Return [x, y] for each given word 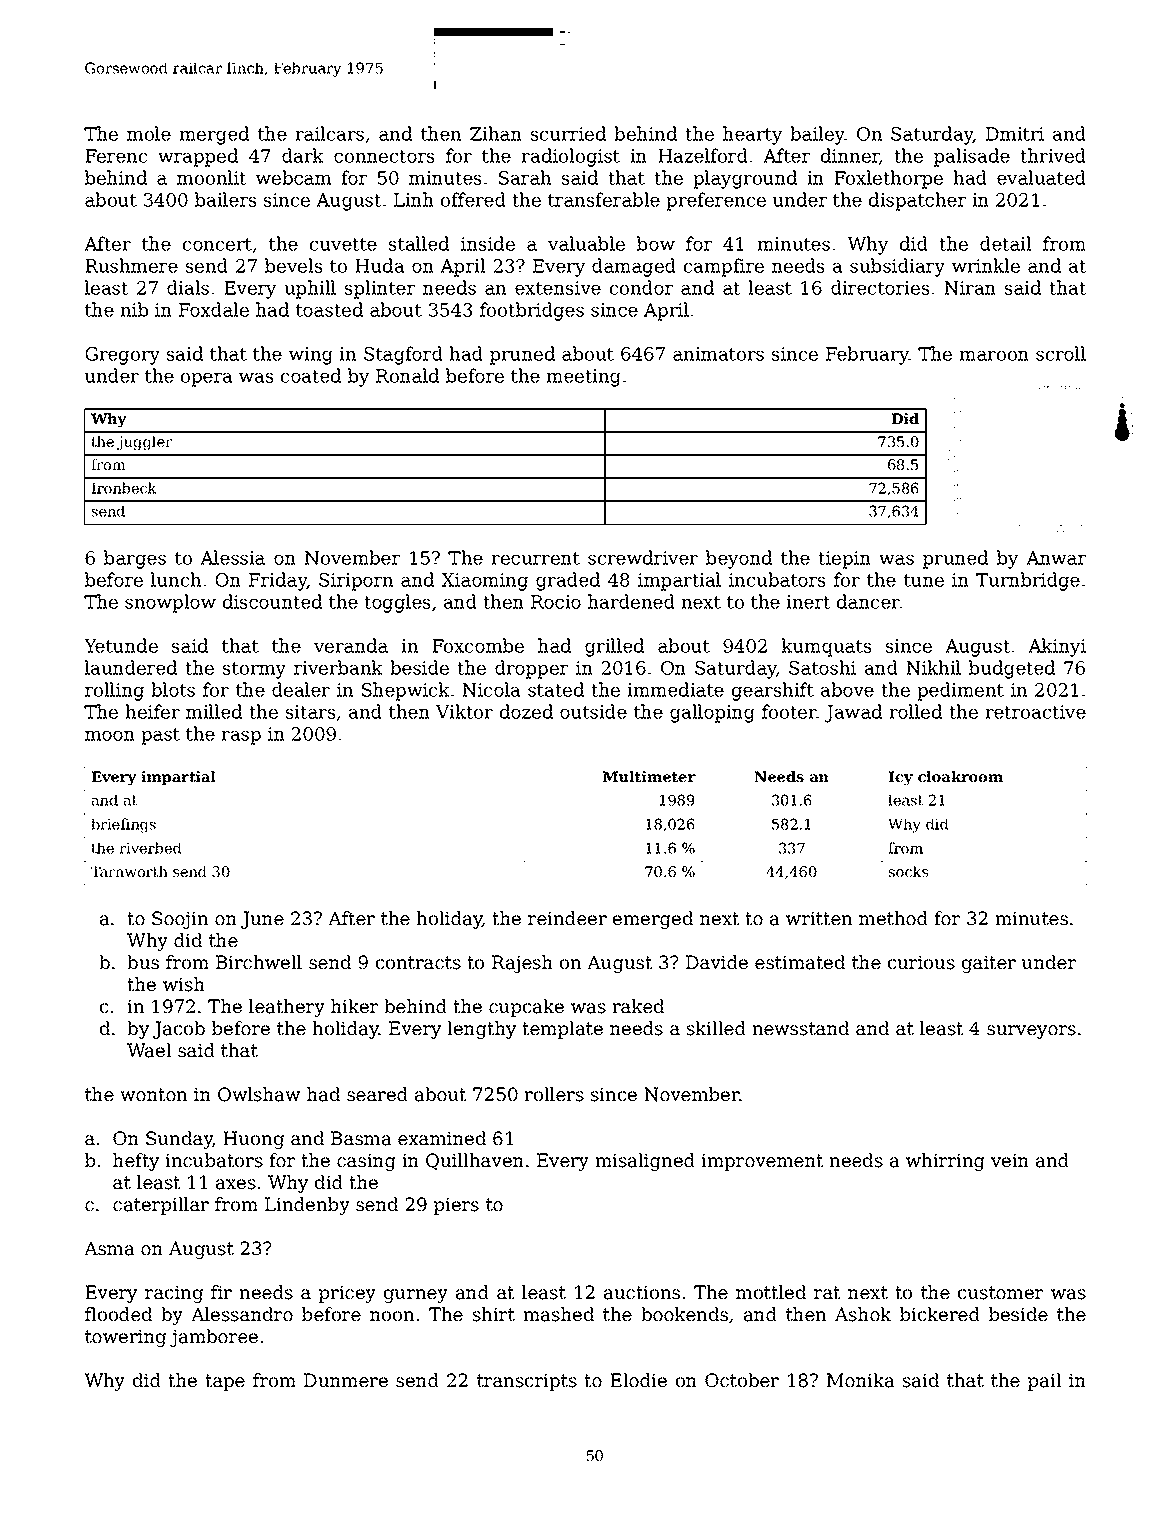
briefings [123, 825]
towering [125, 1338]
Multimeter [649, 776]
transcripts [527, 1382]
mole [149, 133]
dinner [850, 156]
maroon [994, 356]
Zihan [496, 133]
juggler [144, 443]
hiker [354, 1006]
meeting [583, 378]
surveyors [1031, 1032]
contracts [418, 963]
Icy [900, 778]
